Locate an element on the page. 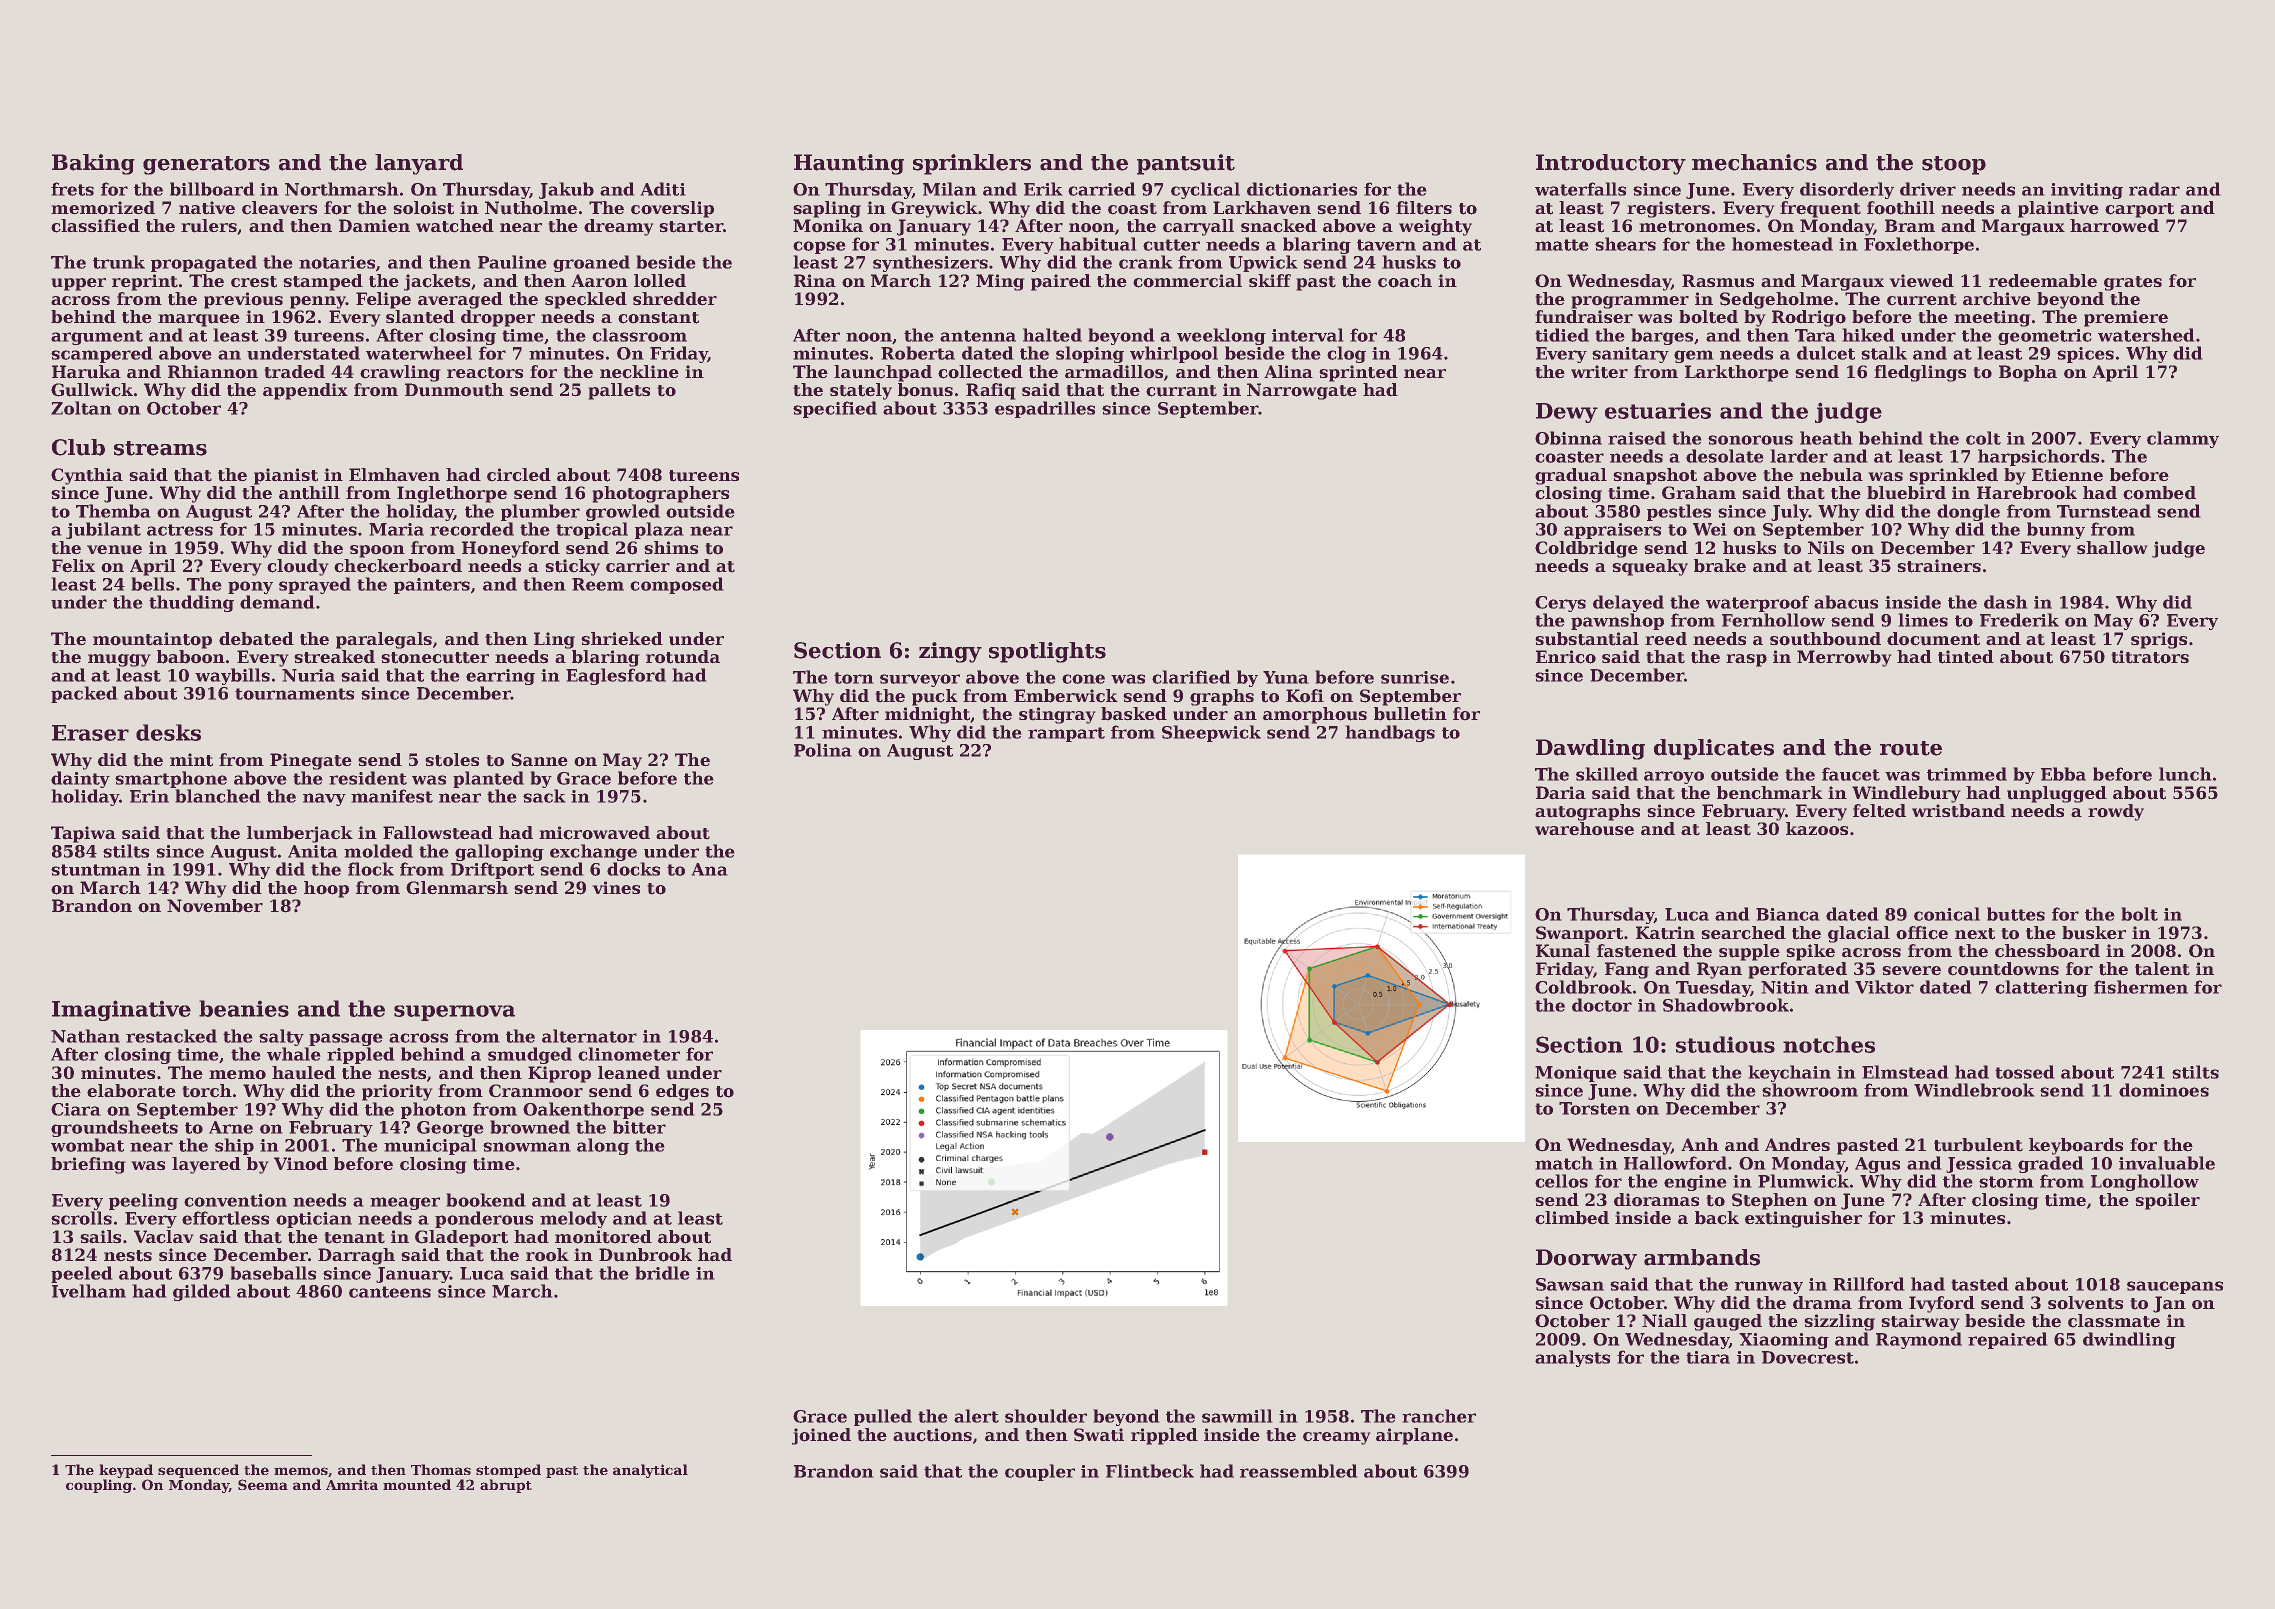 This document has height=1609, width=2275. Nils is located at coordinates (1826, 547).
